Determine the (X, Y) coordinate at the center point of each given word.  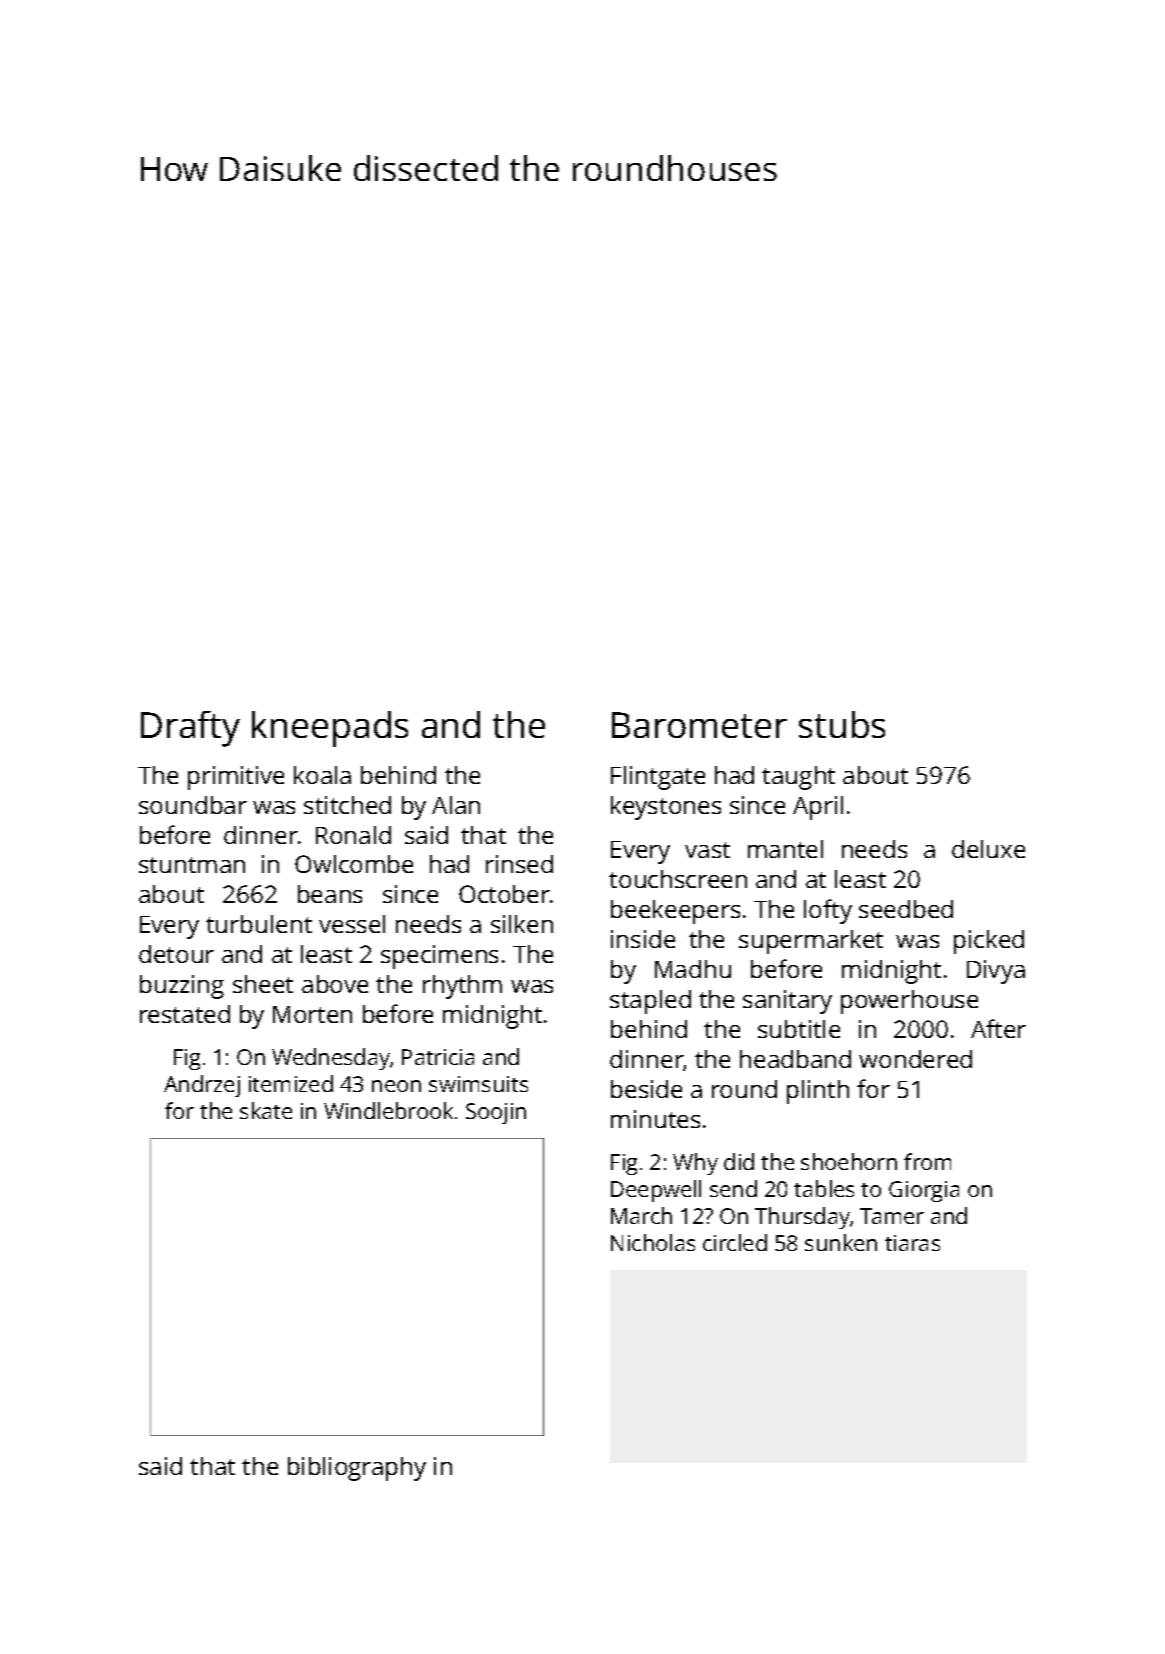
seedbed (906, 909)
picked (989, 942)
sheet (263, 984)
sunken (841, 1242)
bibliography (357, 1469)
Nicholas (653, 1242)
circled (735, 1242)
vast (707, 850)
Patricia (438, 1057)
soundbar (193, 805)
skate (266, 1110)
